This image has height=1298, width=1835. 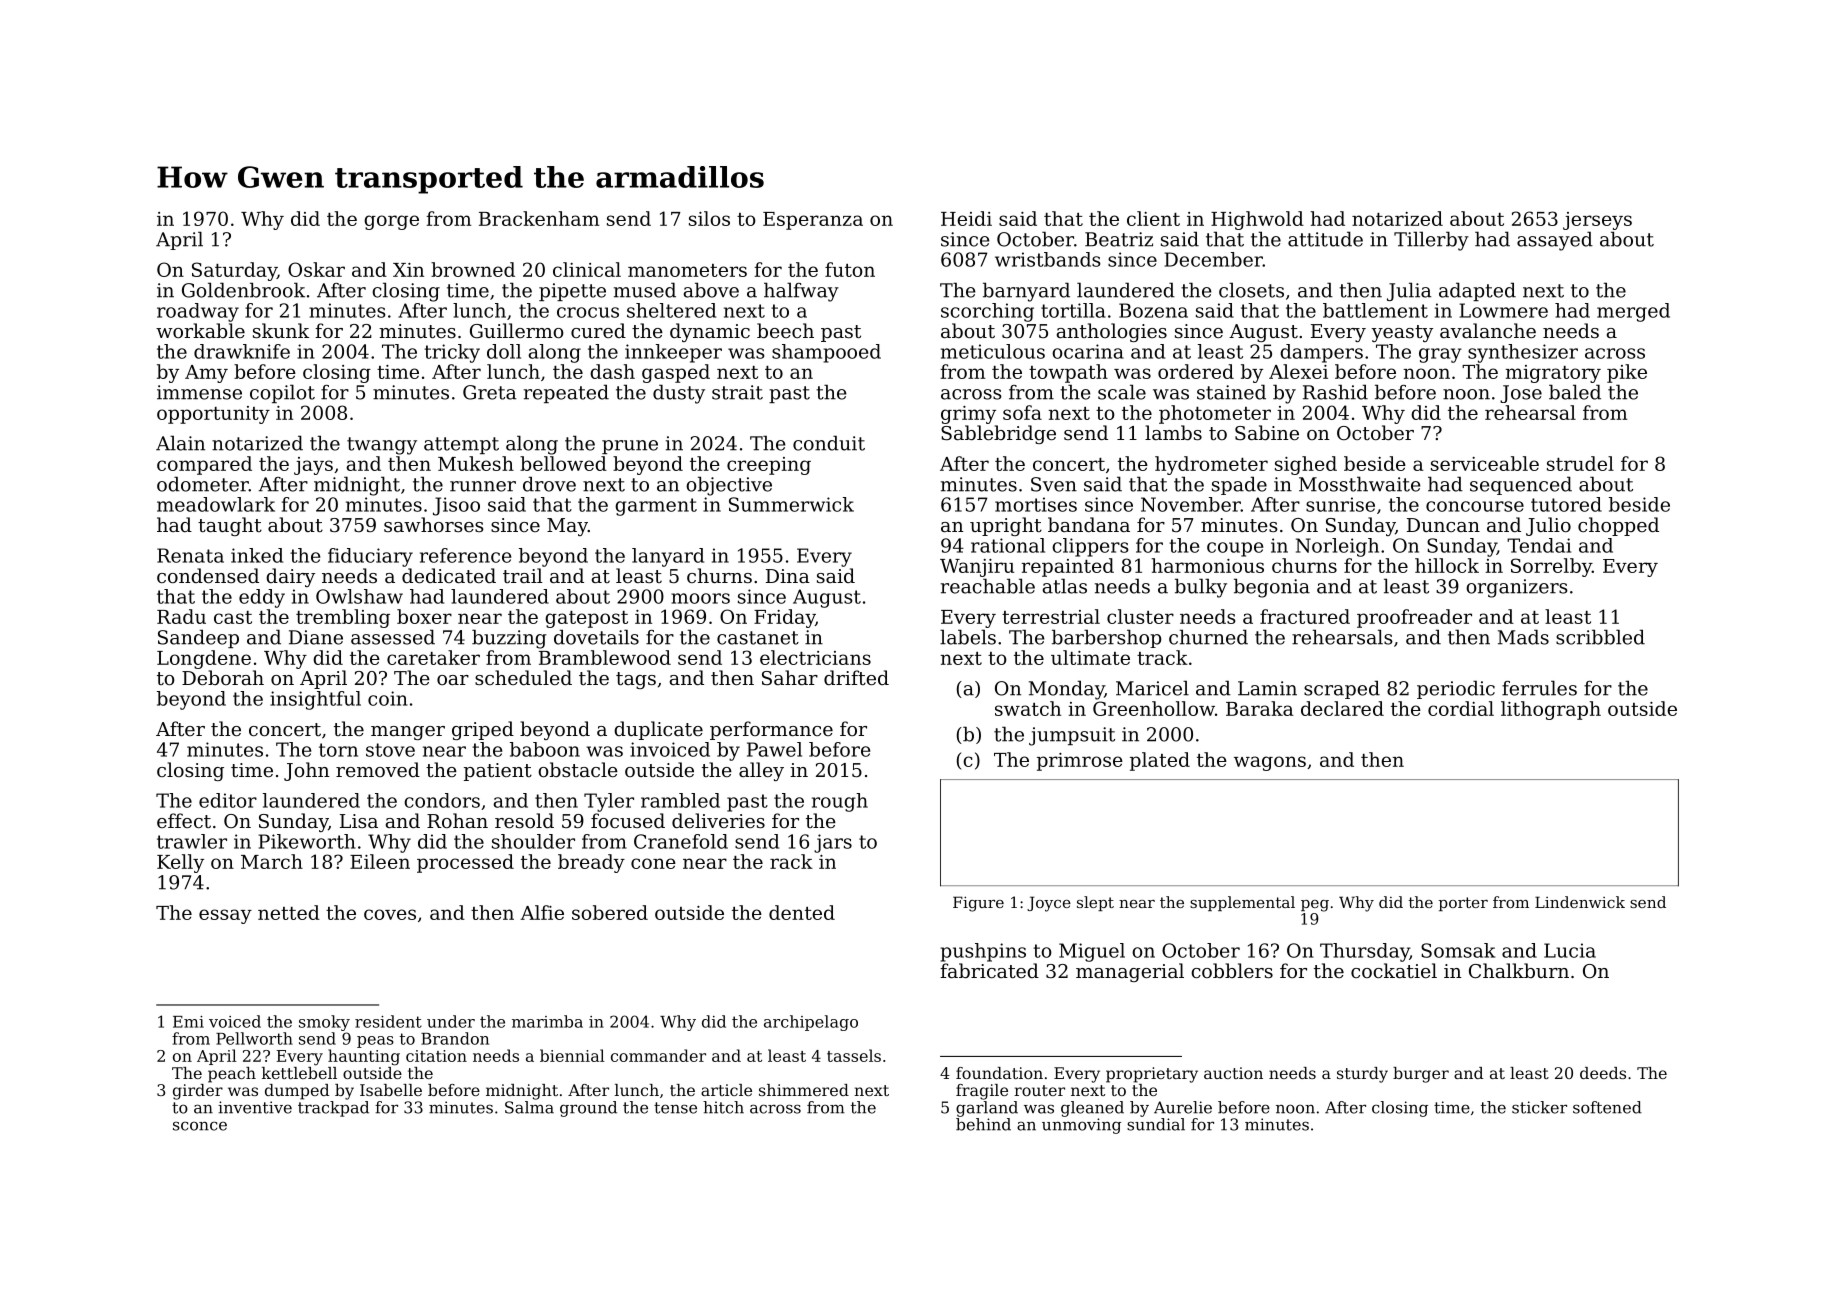 I want to click on sticker, so click(x=1539, y=1107).
